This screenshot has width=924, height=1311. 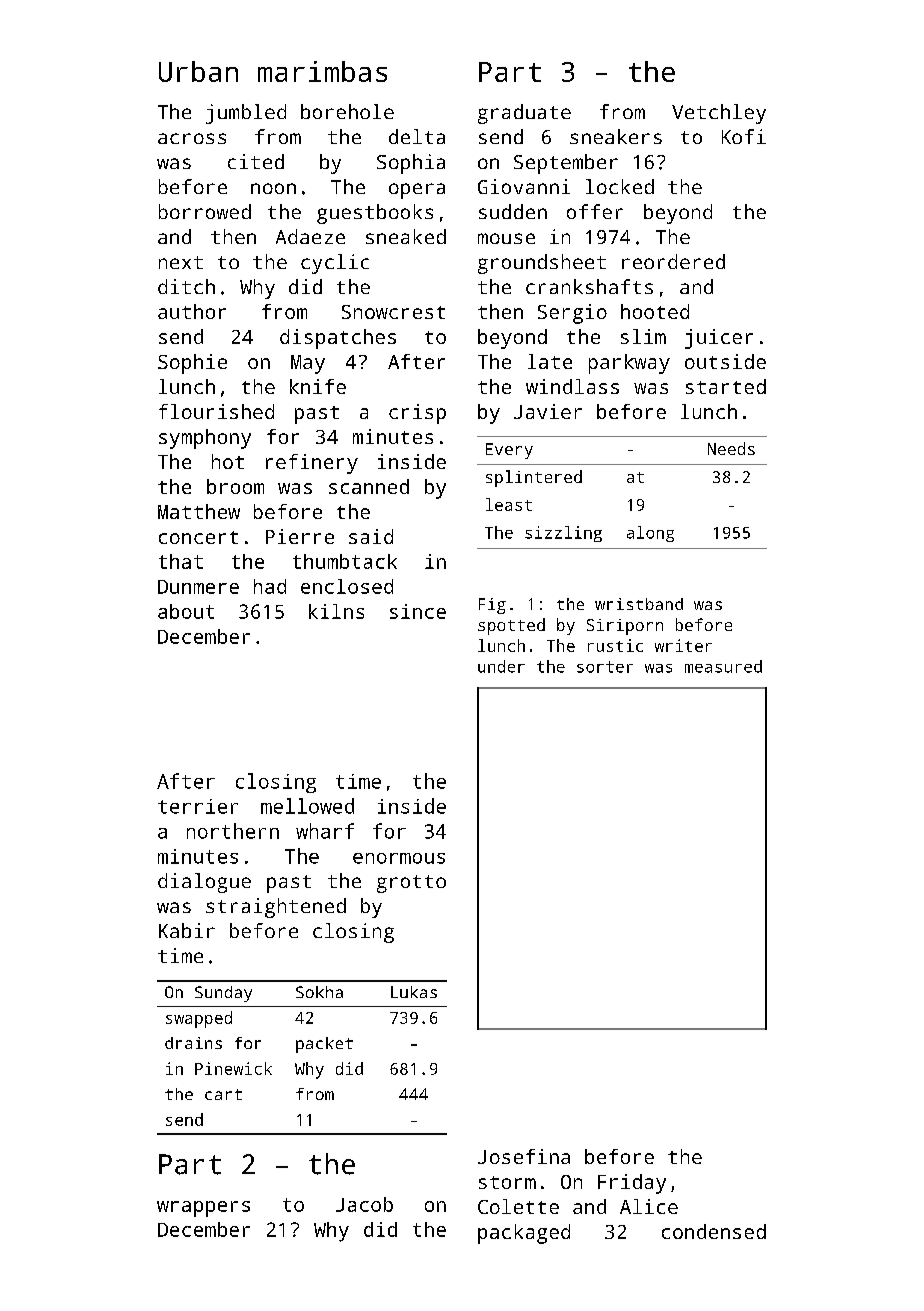 I want to click on Jacob, so click(x=364, y=1204).
